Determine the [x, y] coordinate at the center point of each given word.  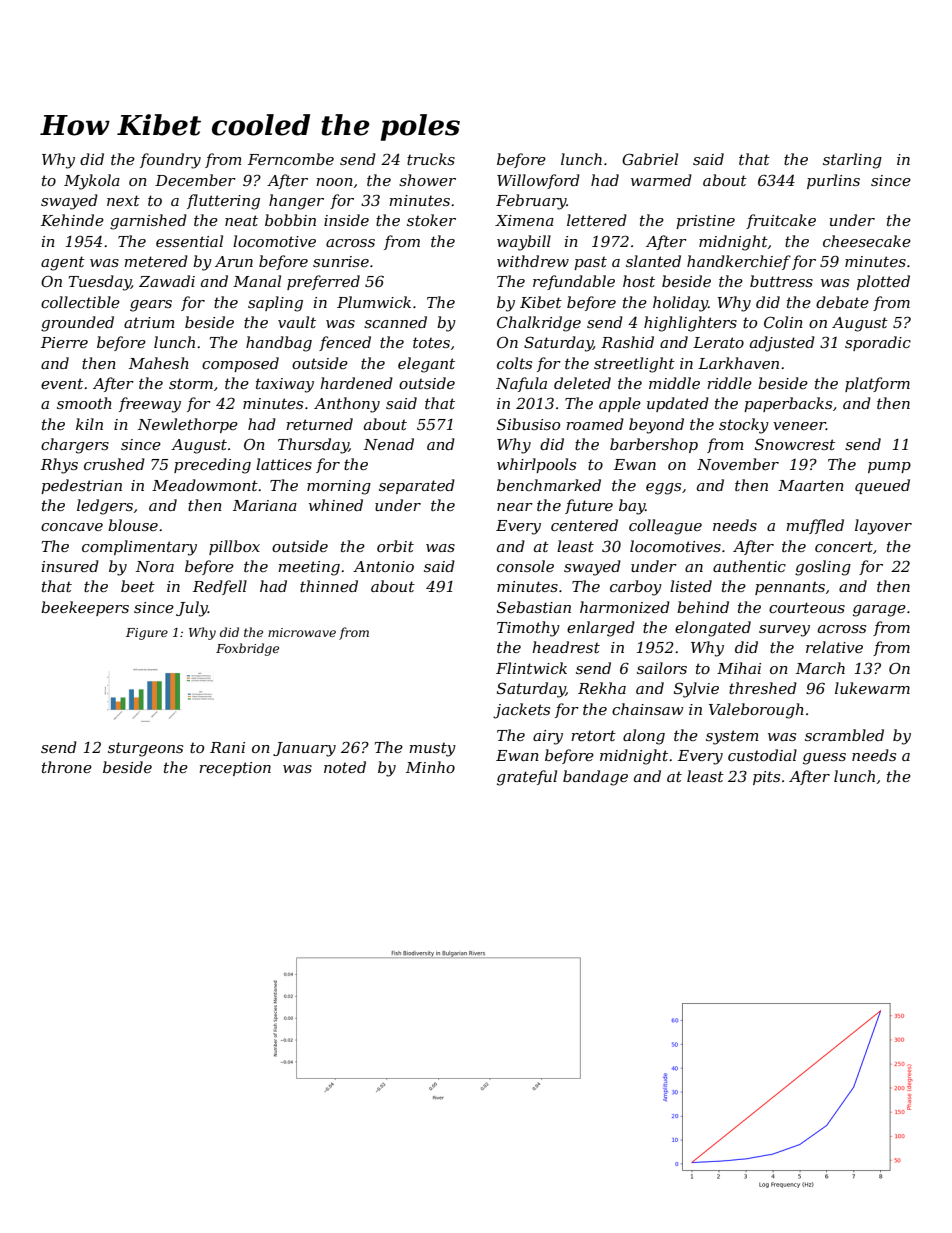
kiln [89, 424]
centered [584, 525]
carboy [636, 588]
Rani [227, 747]
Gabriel [650, 159]
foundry [170, 161]
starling [852, 161]
